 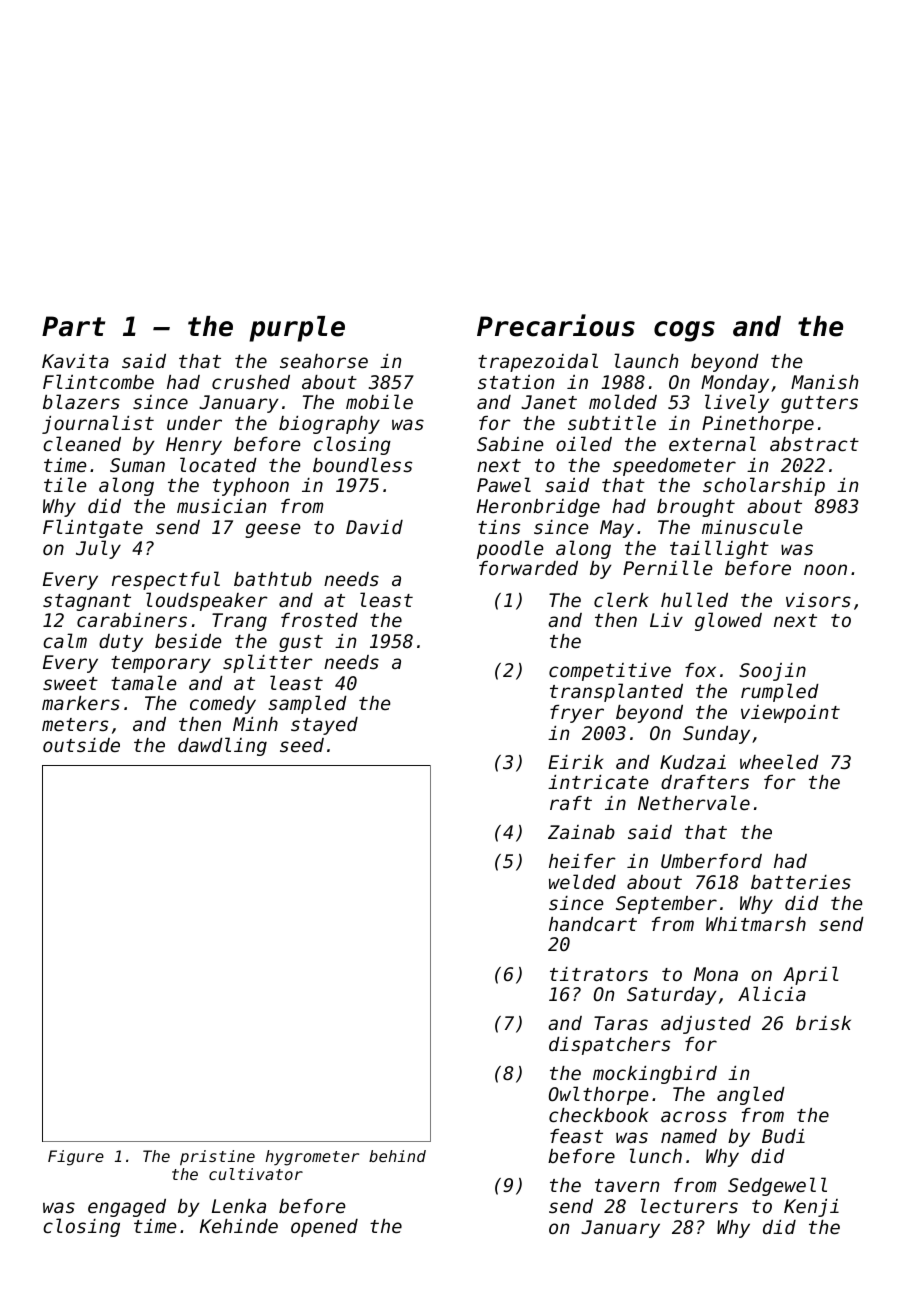 What do you see at coordinates (82, 443) in the page?
I see `cleaned` at bounding box center [82, 443].
